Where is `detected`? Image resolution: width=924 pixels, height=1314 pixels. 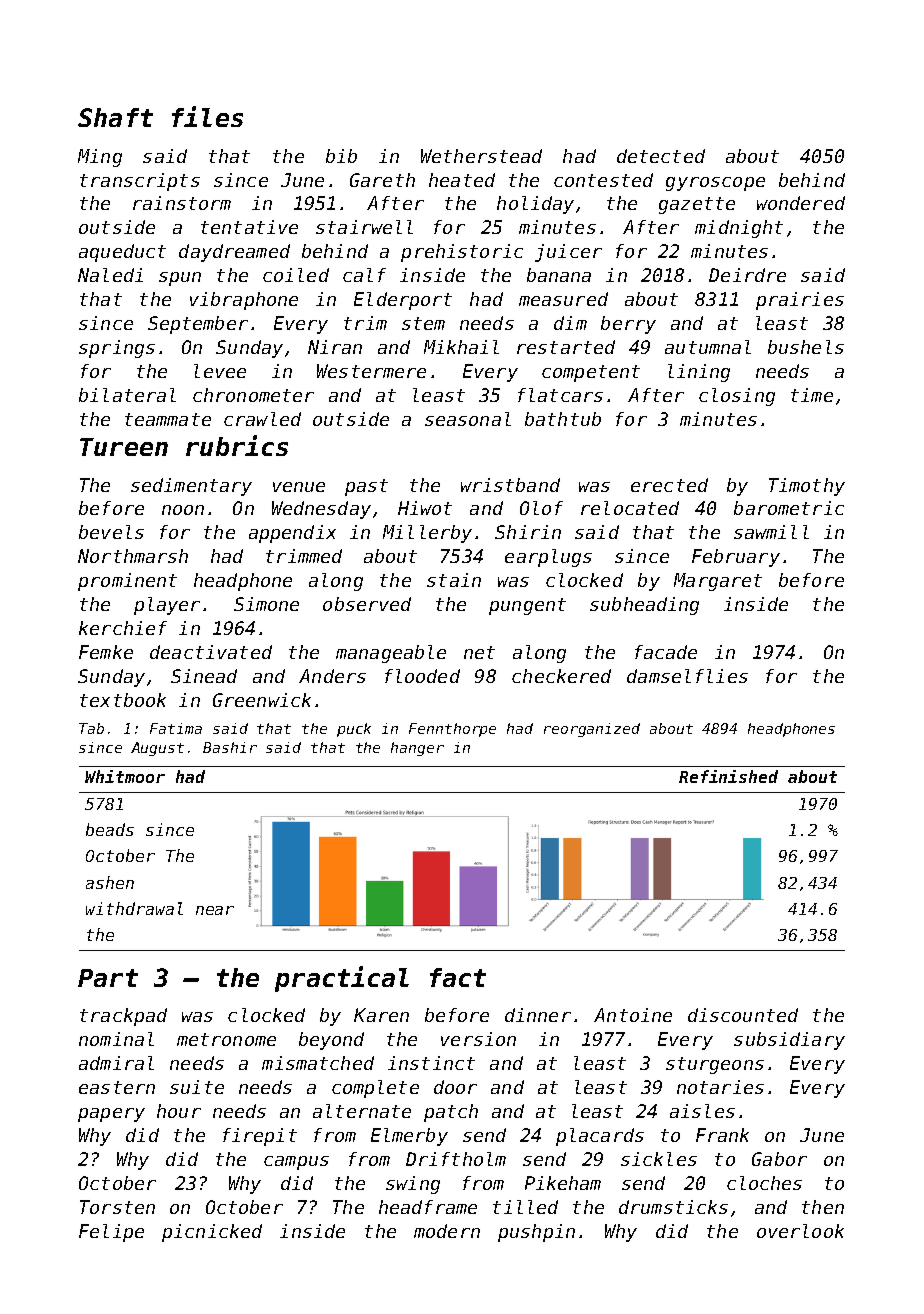
detected is located at coordinates (661, 156).
